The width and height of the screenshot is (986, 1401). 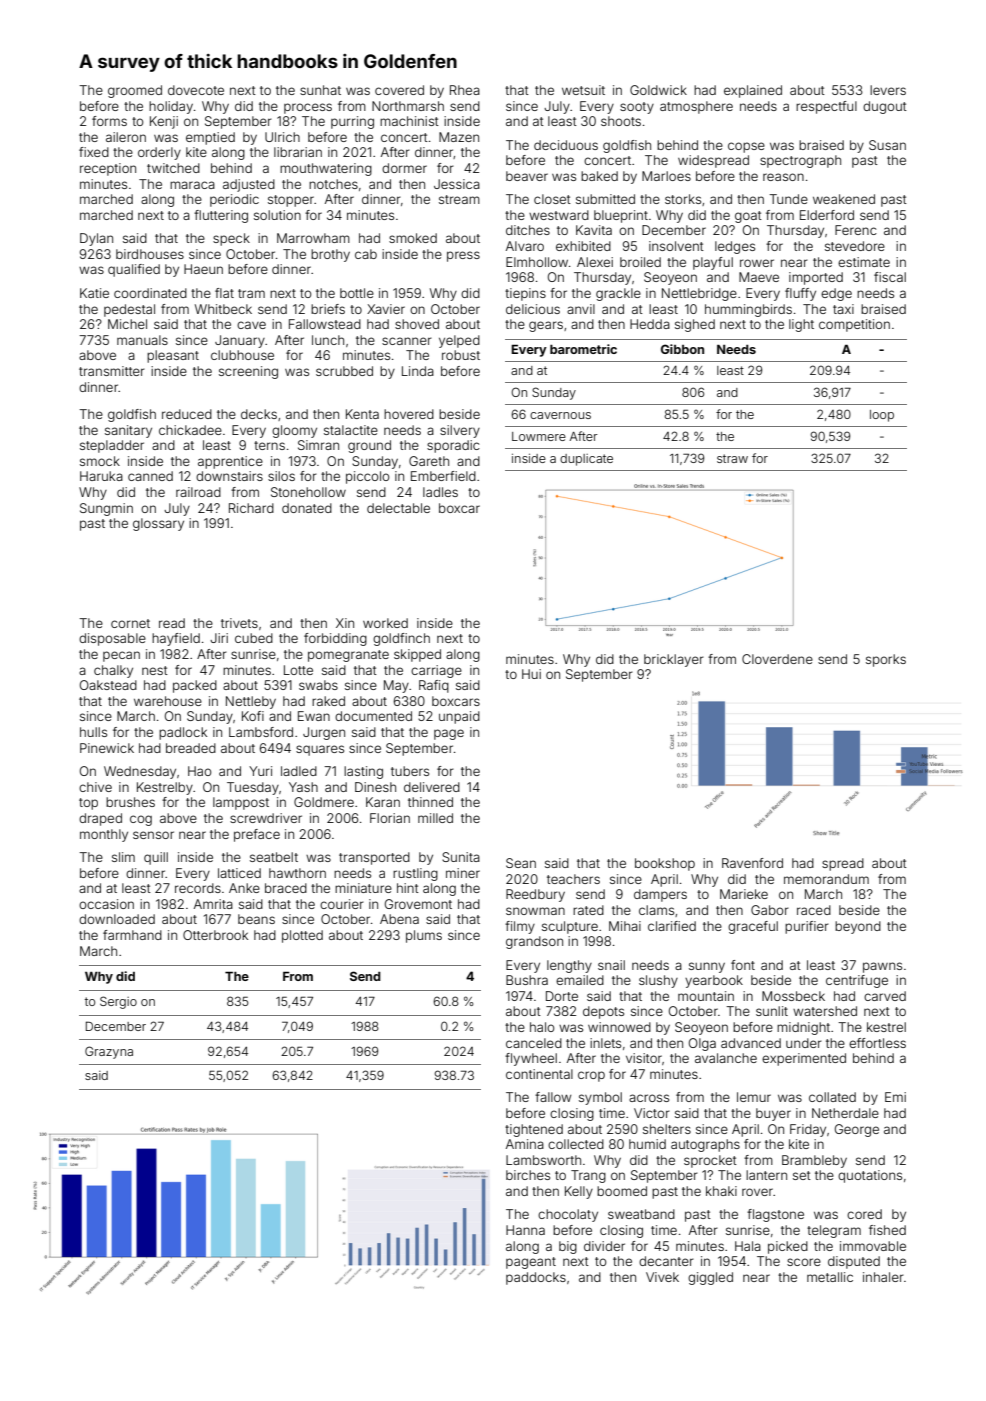 I want to click on Hao, so click(x=200, y=771).
